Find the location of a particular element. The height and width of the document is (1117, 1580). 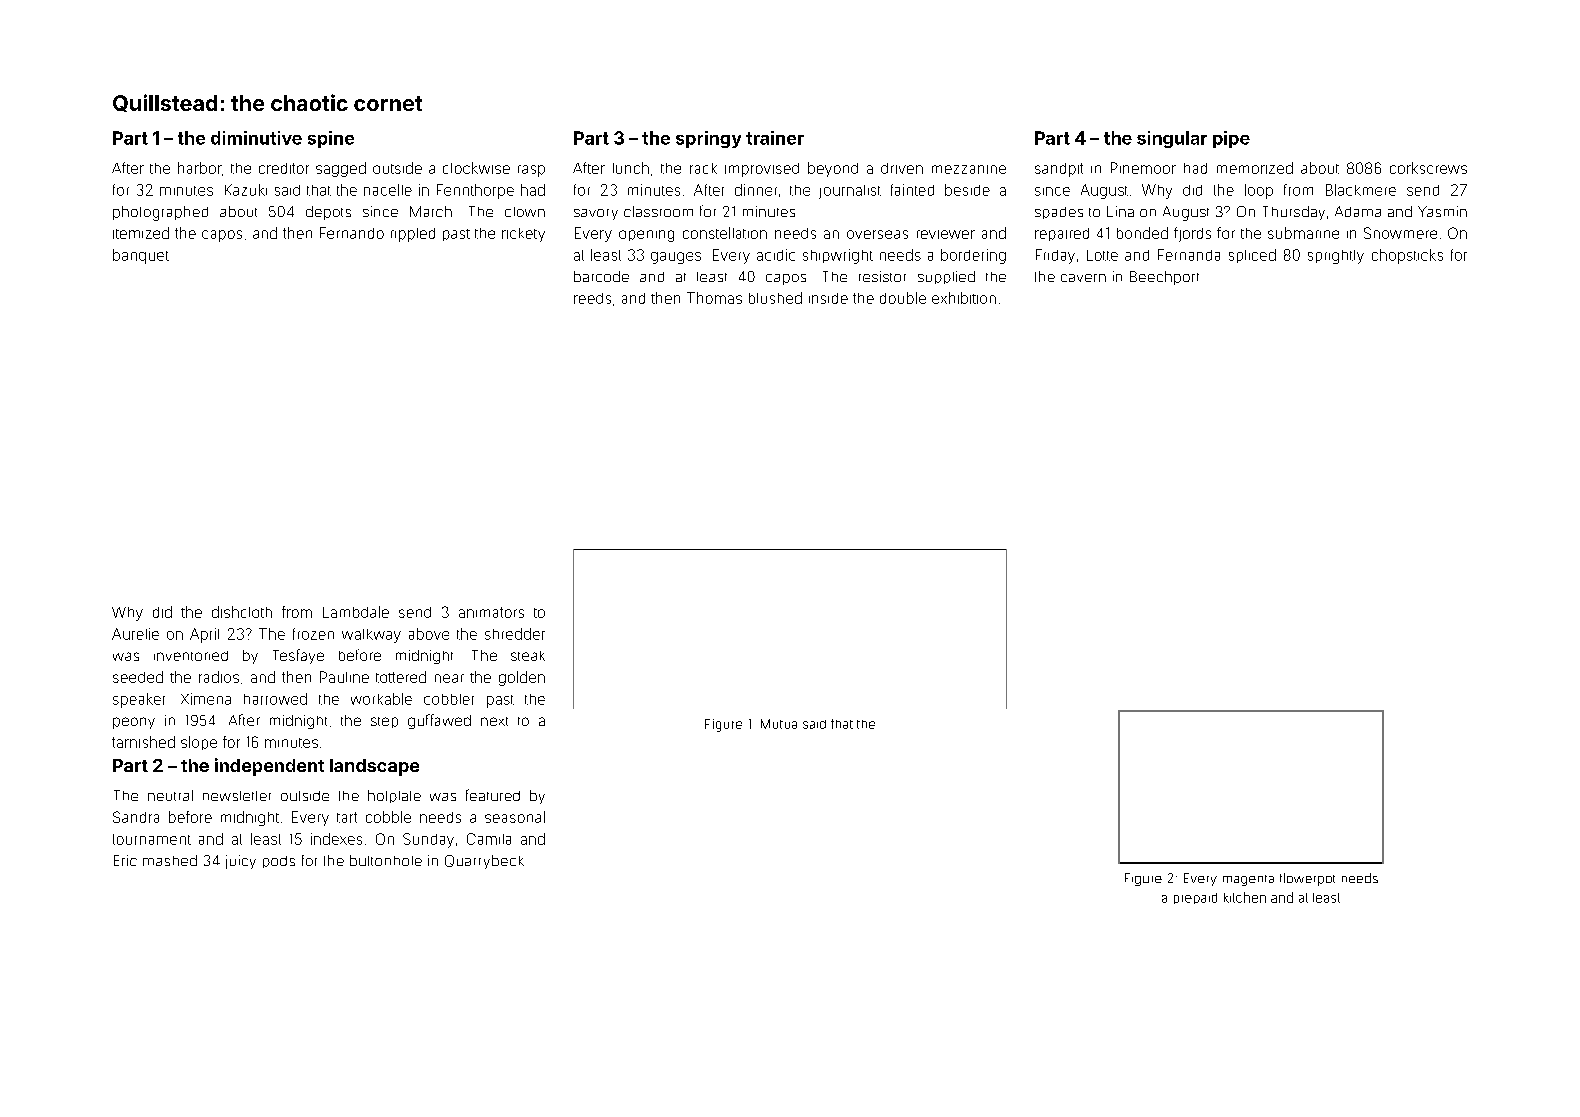

exhibition is located at coordinates (964, 298).
